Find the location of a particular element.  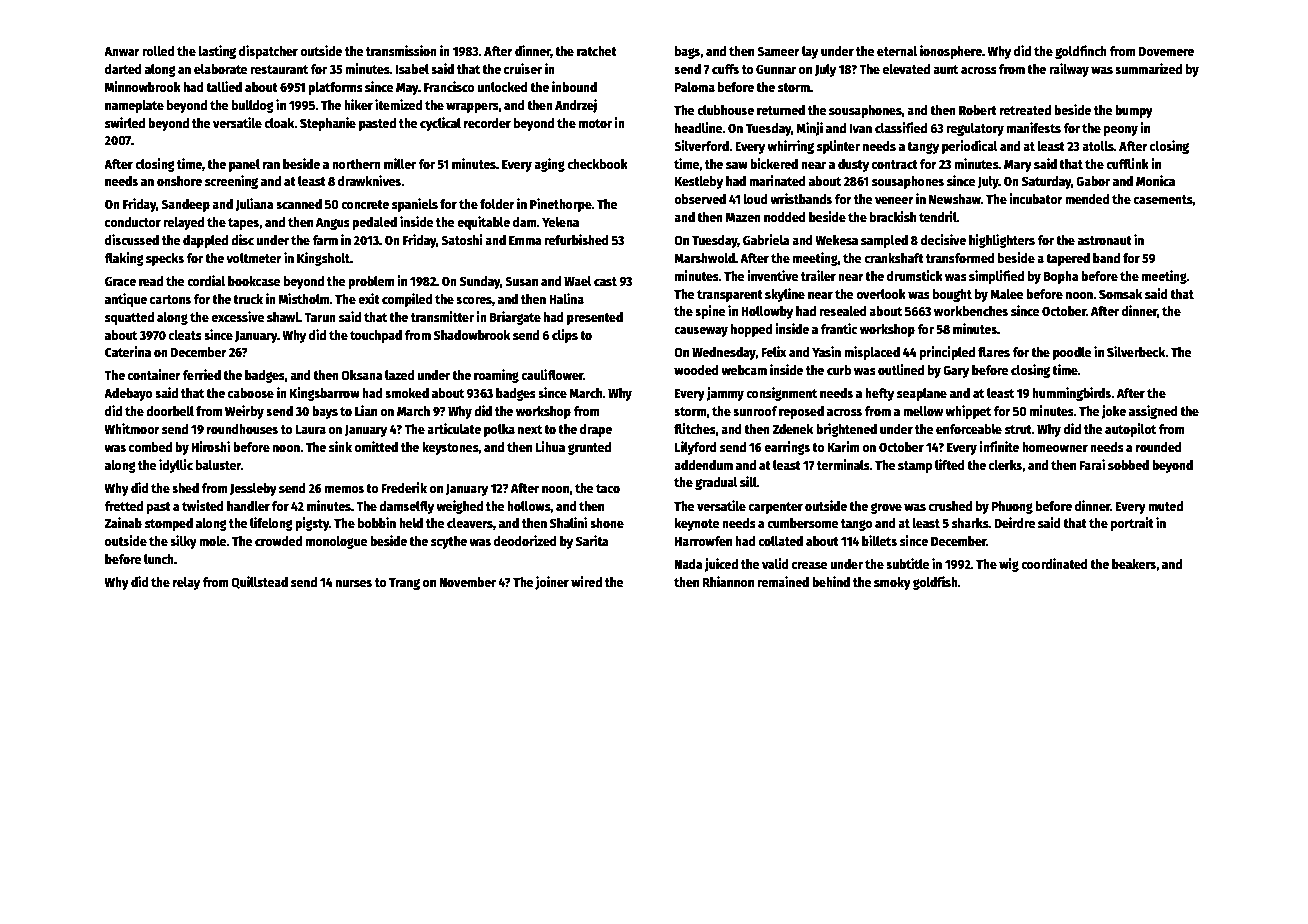

November is located at coordinates (468, 582).
